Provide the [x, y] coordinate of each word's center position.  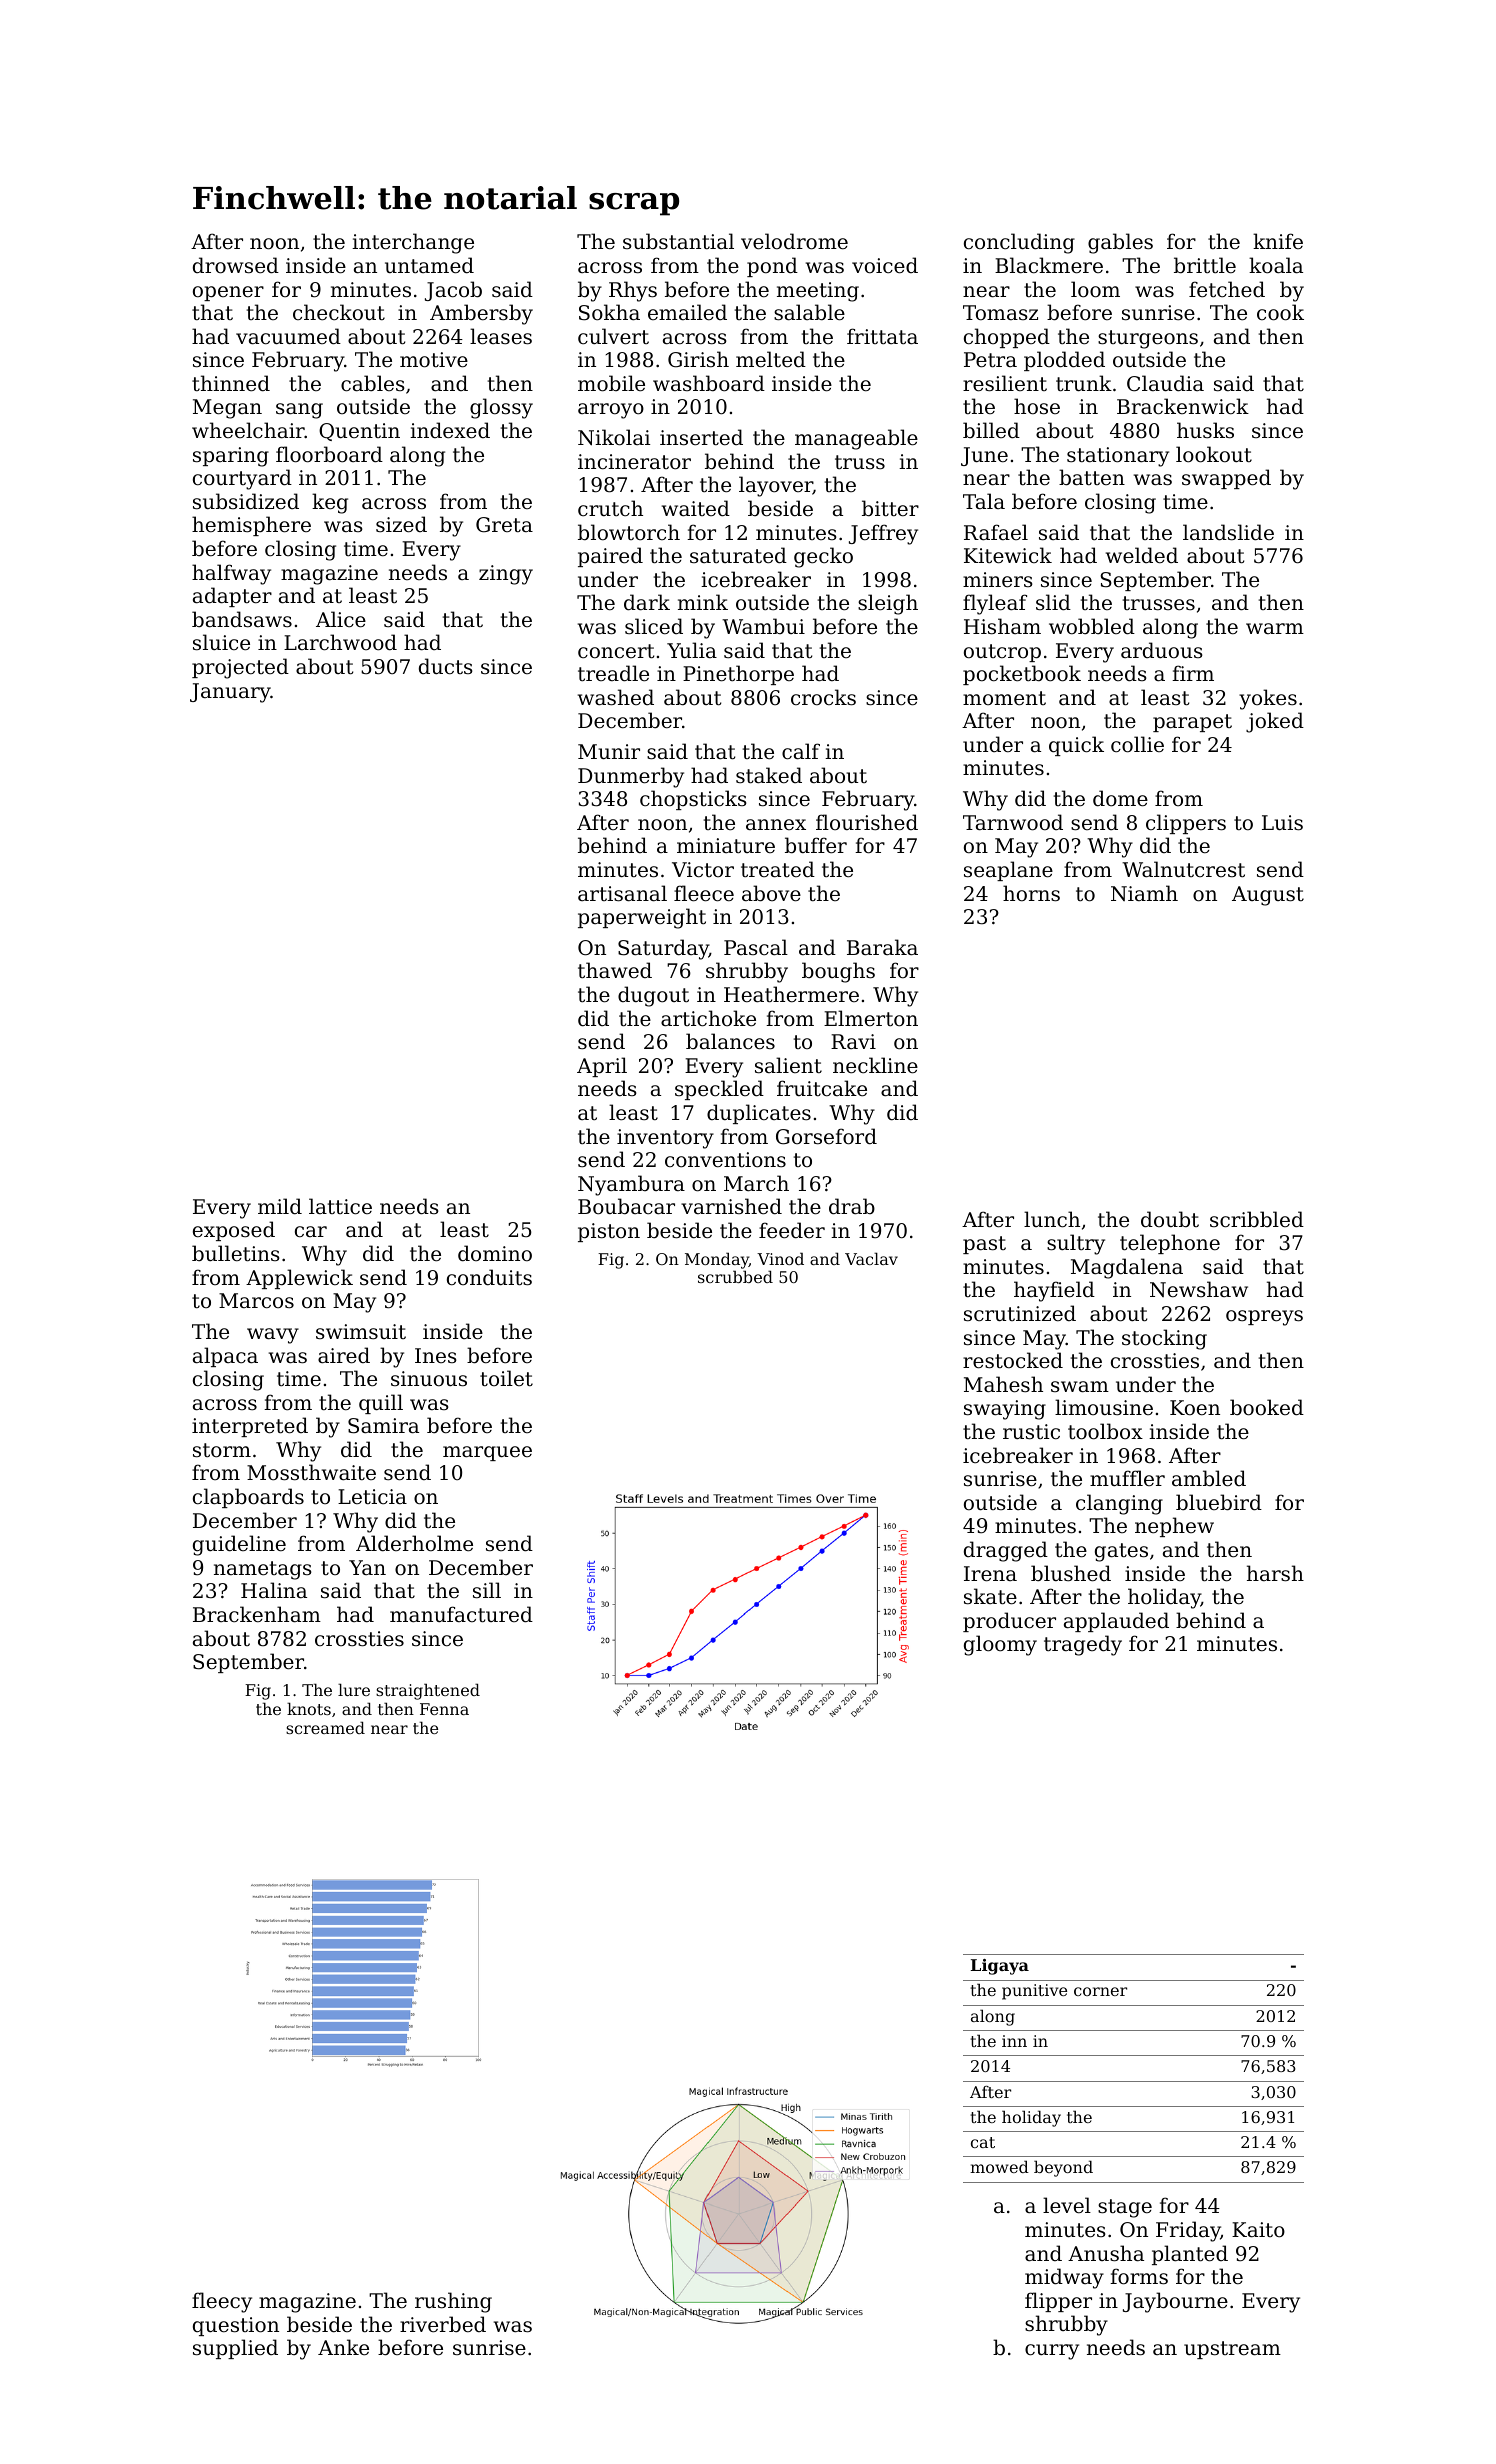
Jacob [453, 291]
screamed [325, 1727]
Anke [343, 2347]
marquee [487, 1453]
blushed [1071, 1573]
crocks [823, 697]
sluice [221, 642]
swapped [1226, 479]
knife [1278, 241]
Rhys [633, 291]
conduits [489, 1277]
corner [1100, 1991]
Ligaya [1000, 1967]
